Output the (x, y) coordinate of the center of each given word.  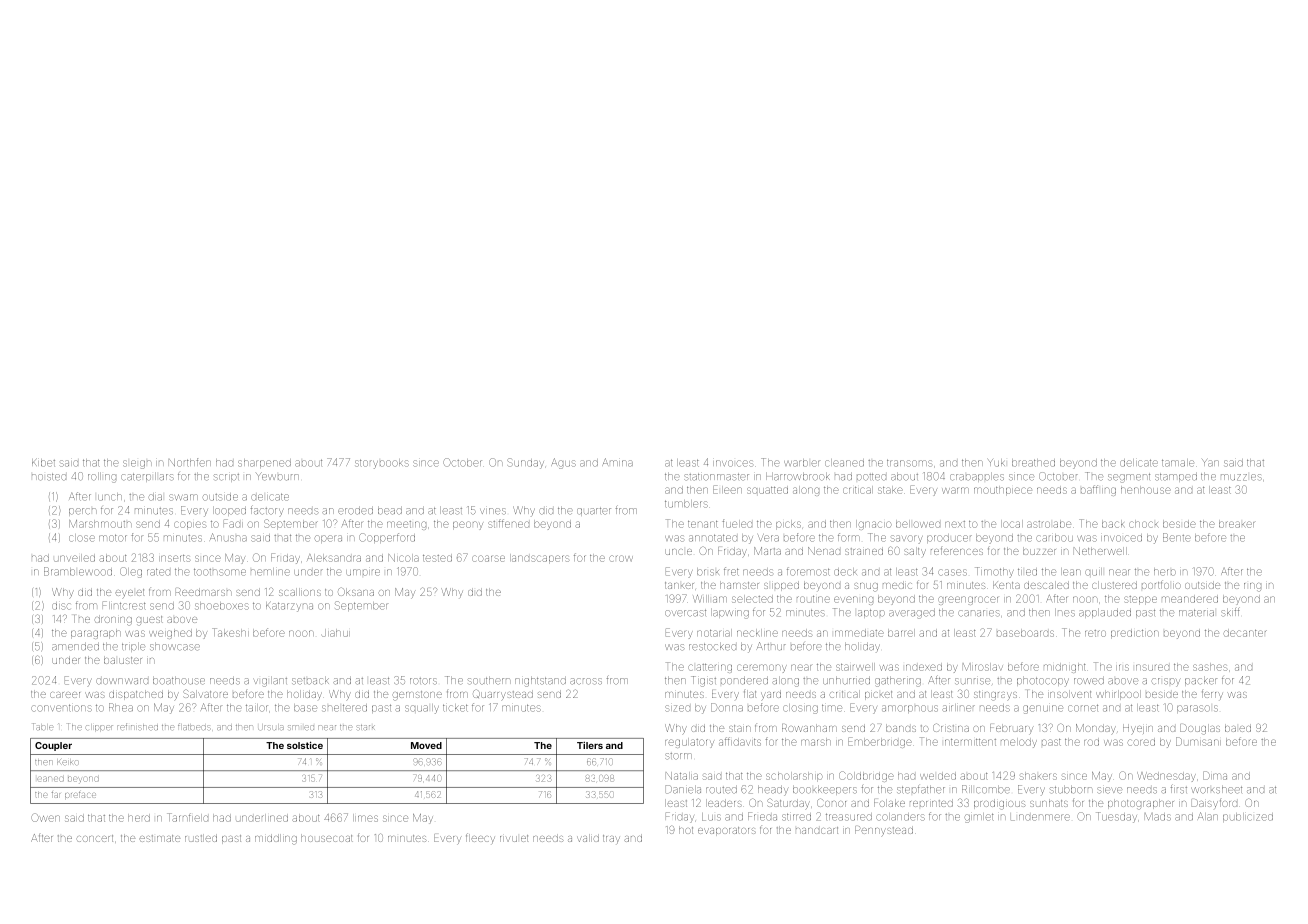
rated (158, 572)
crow (621, 558)
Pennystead (884, 831)
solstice (305, 745)
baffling (1098, 490)
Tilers (590, 745)
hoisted (49, 477)
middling (276, 839)
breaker (1236, 524)
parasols (1197, 709)
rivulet (514, 838)
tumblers (686, 504)
